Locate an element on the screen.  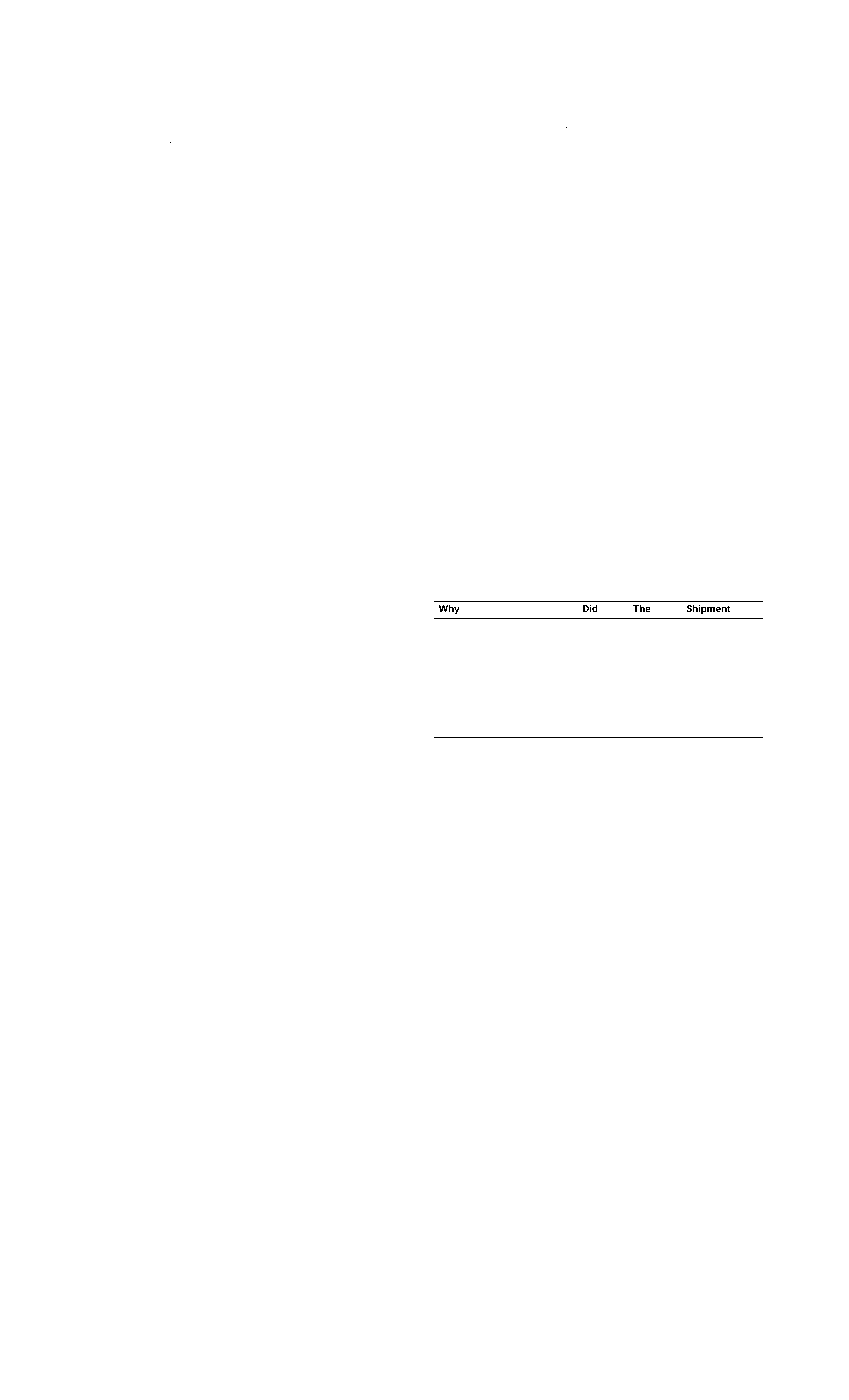
Pranav is located at coordinates (720, 1079).
